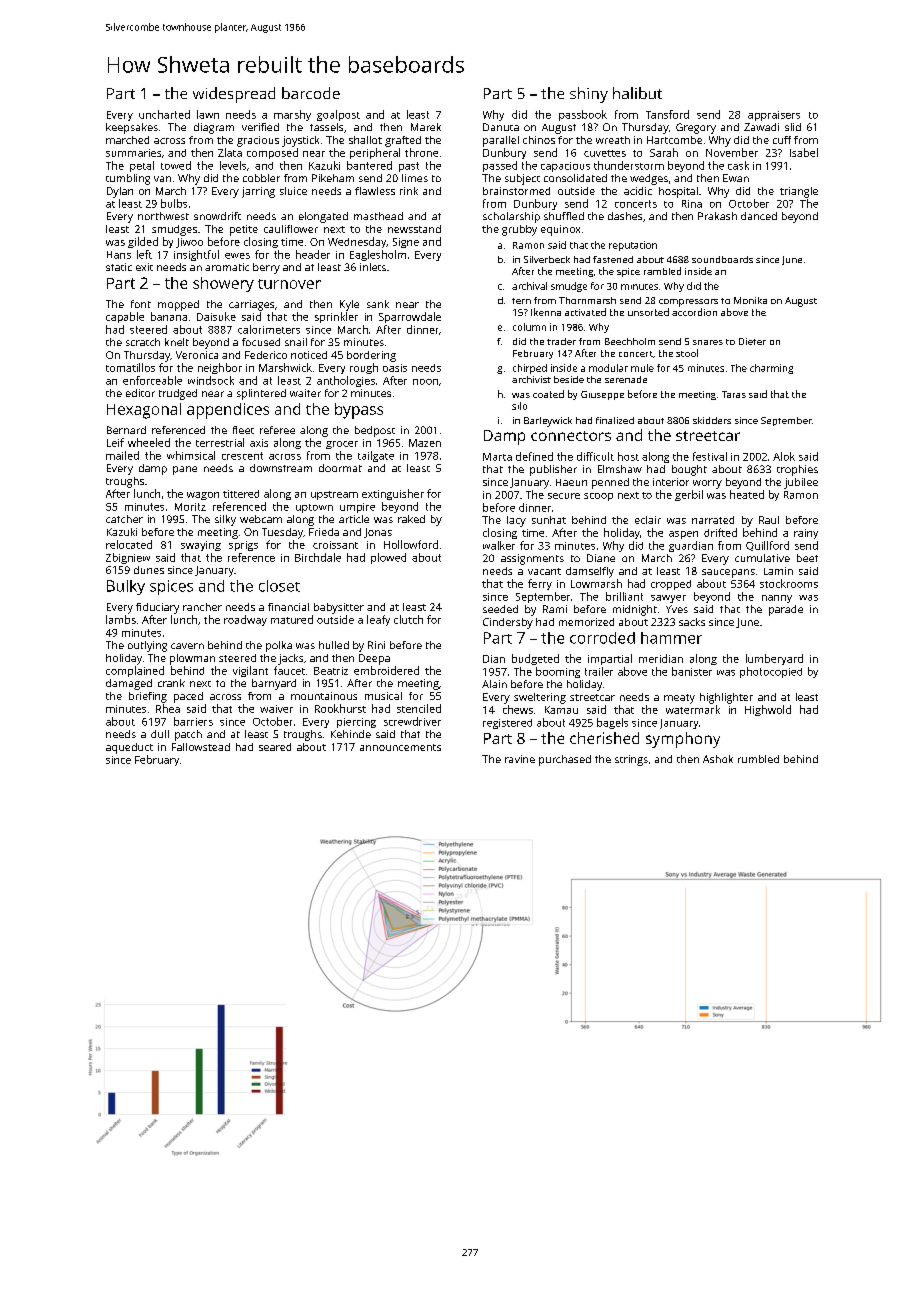  Describe the element at coordinates (144, 411) in the screenshot. I see `Hexagonal` at that location.
